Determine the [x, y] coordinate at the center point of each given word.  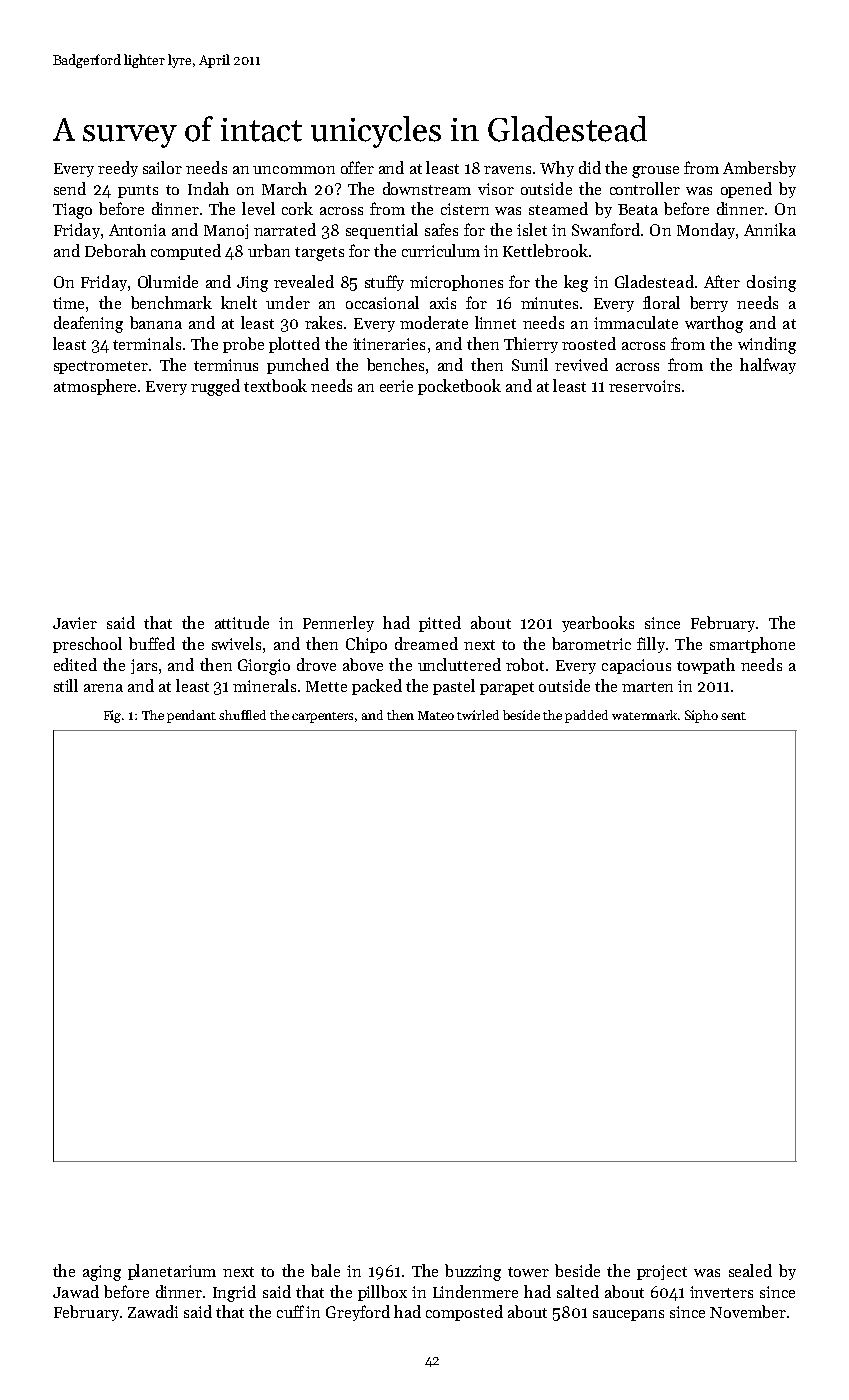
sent [733, 716]
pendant [191, 716]
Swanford [606, 229]
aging [102, 1273]
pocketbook [459, 387]
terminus [226, 365]
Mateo [436, 715]
